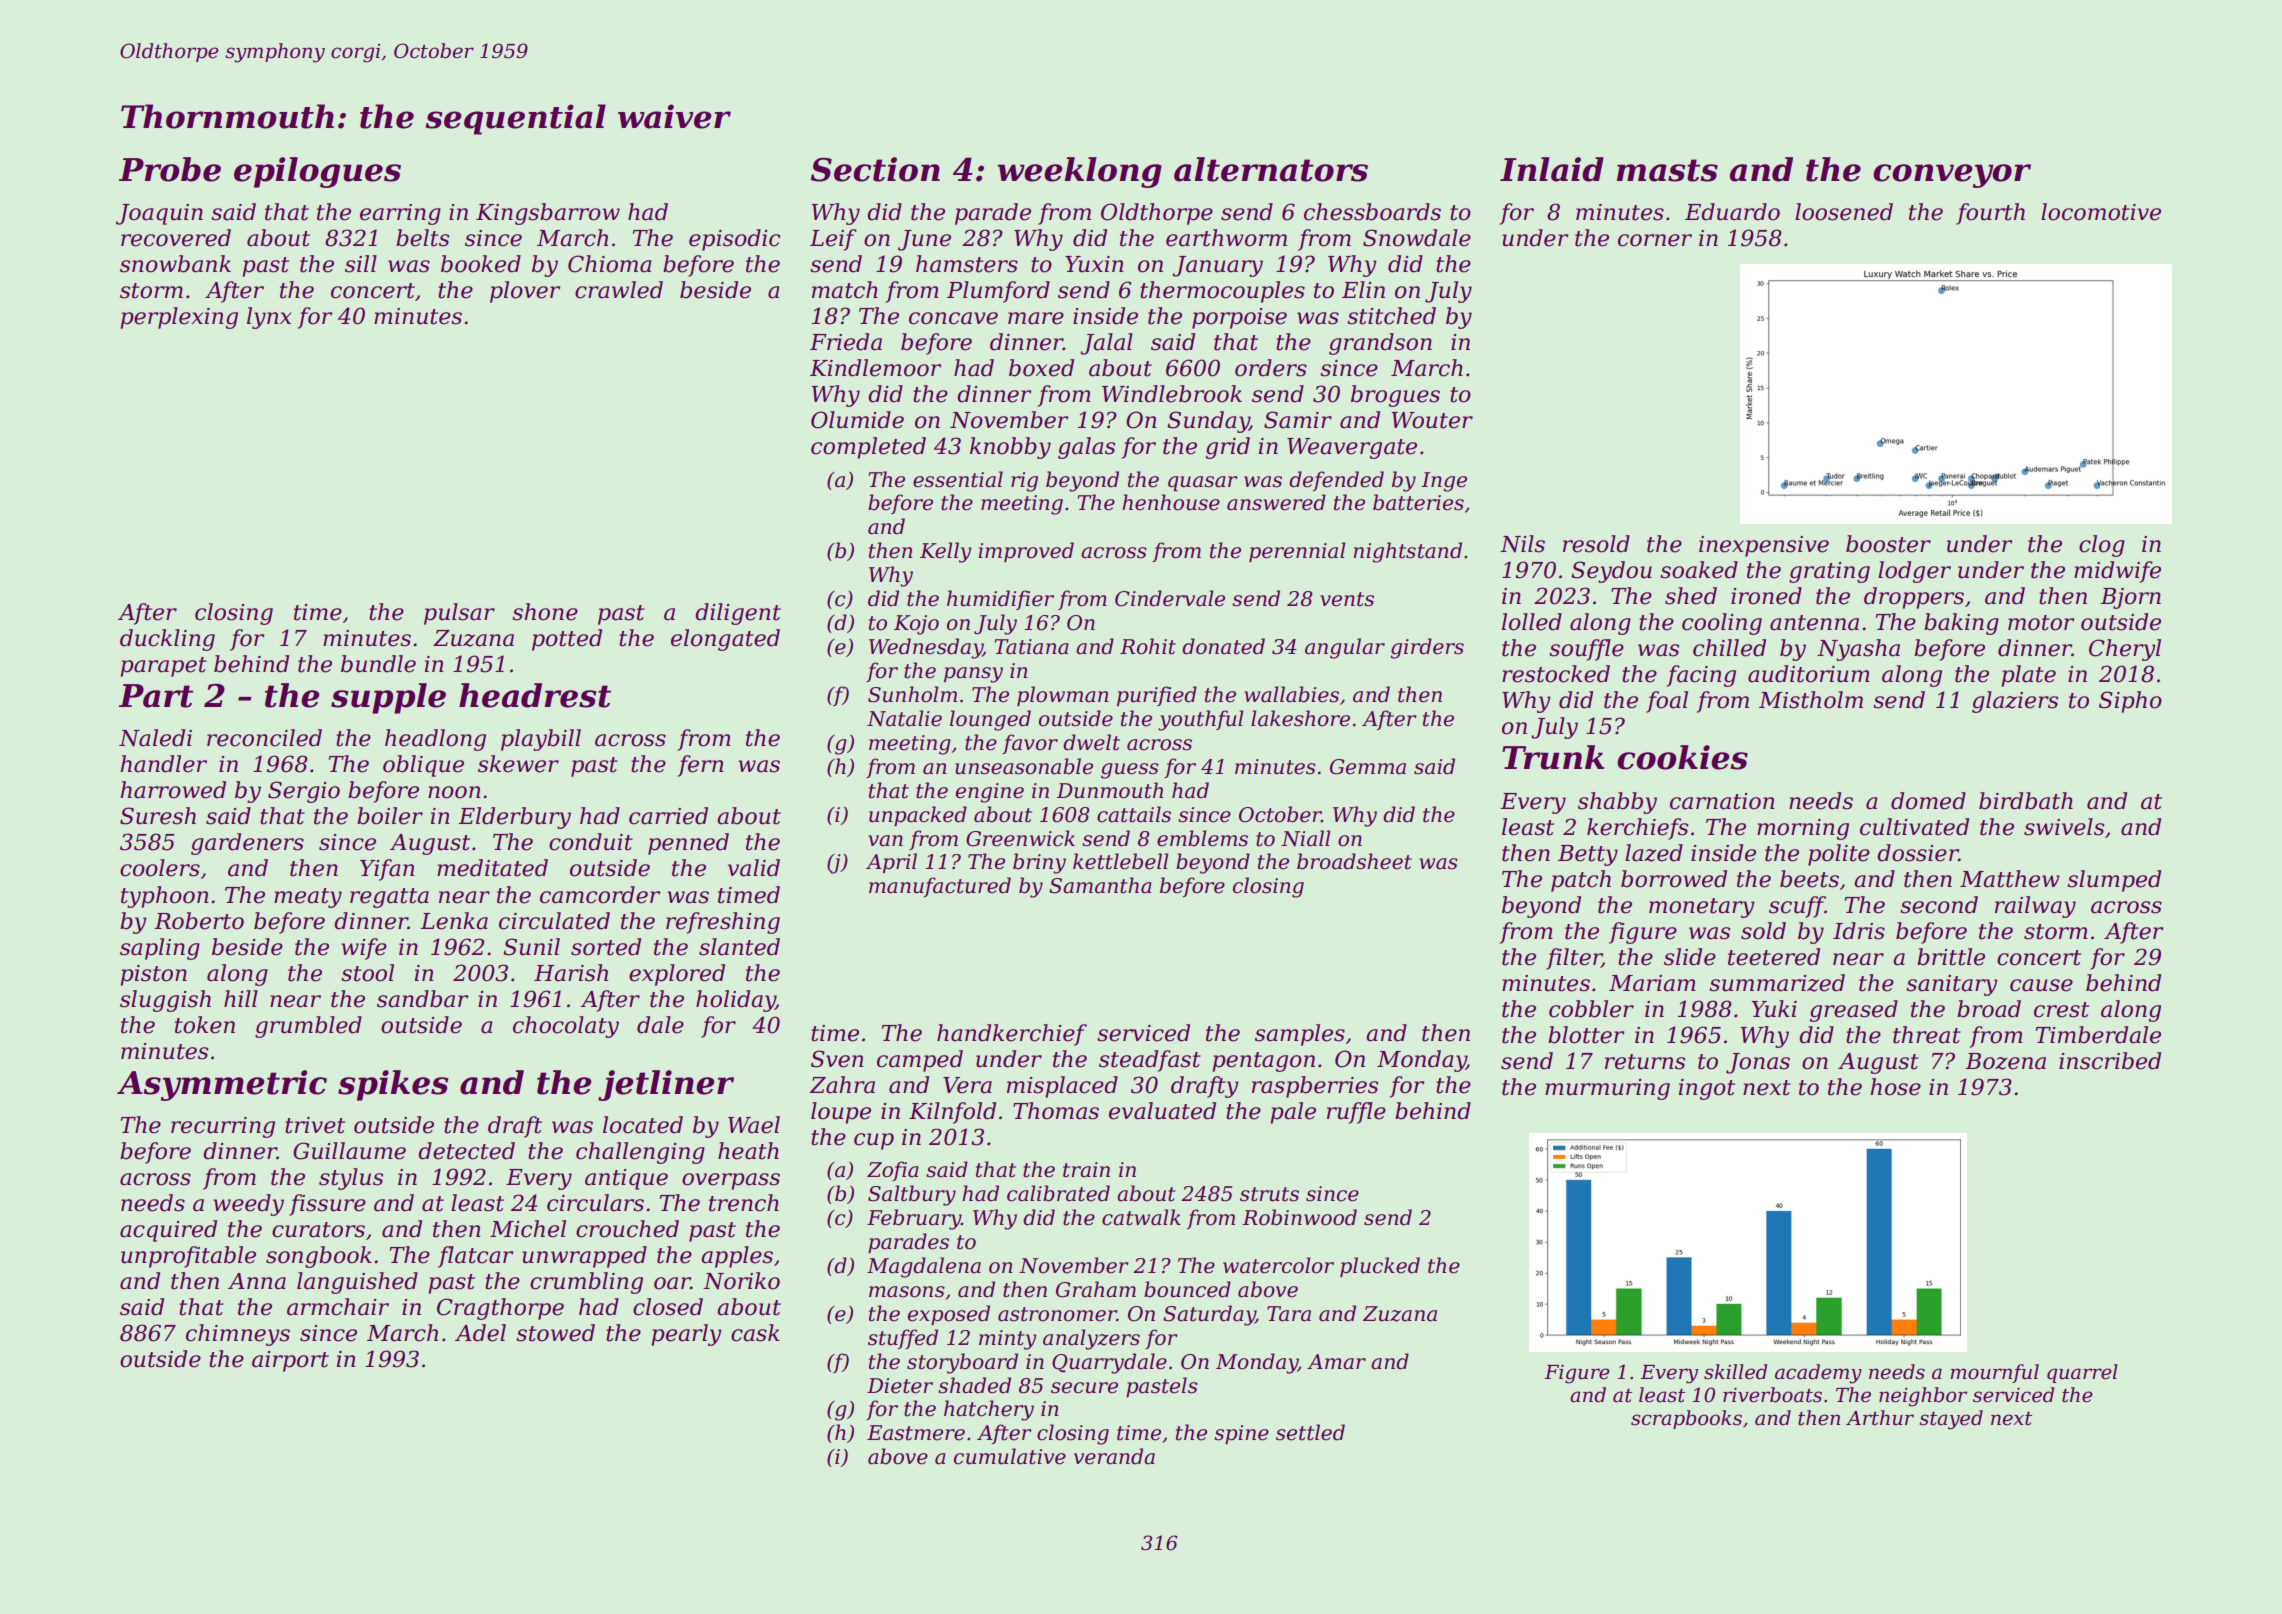 The width and height of the document is (2282, 1614). What do you see at coordinates (290, 1361) in the document?
I see `airport` at bounding box center [290, 1361].
